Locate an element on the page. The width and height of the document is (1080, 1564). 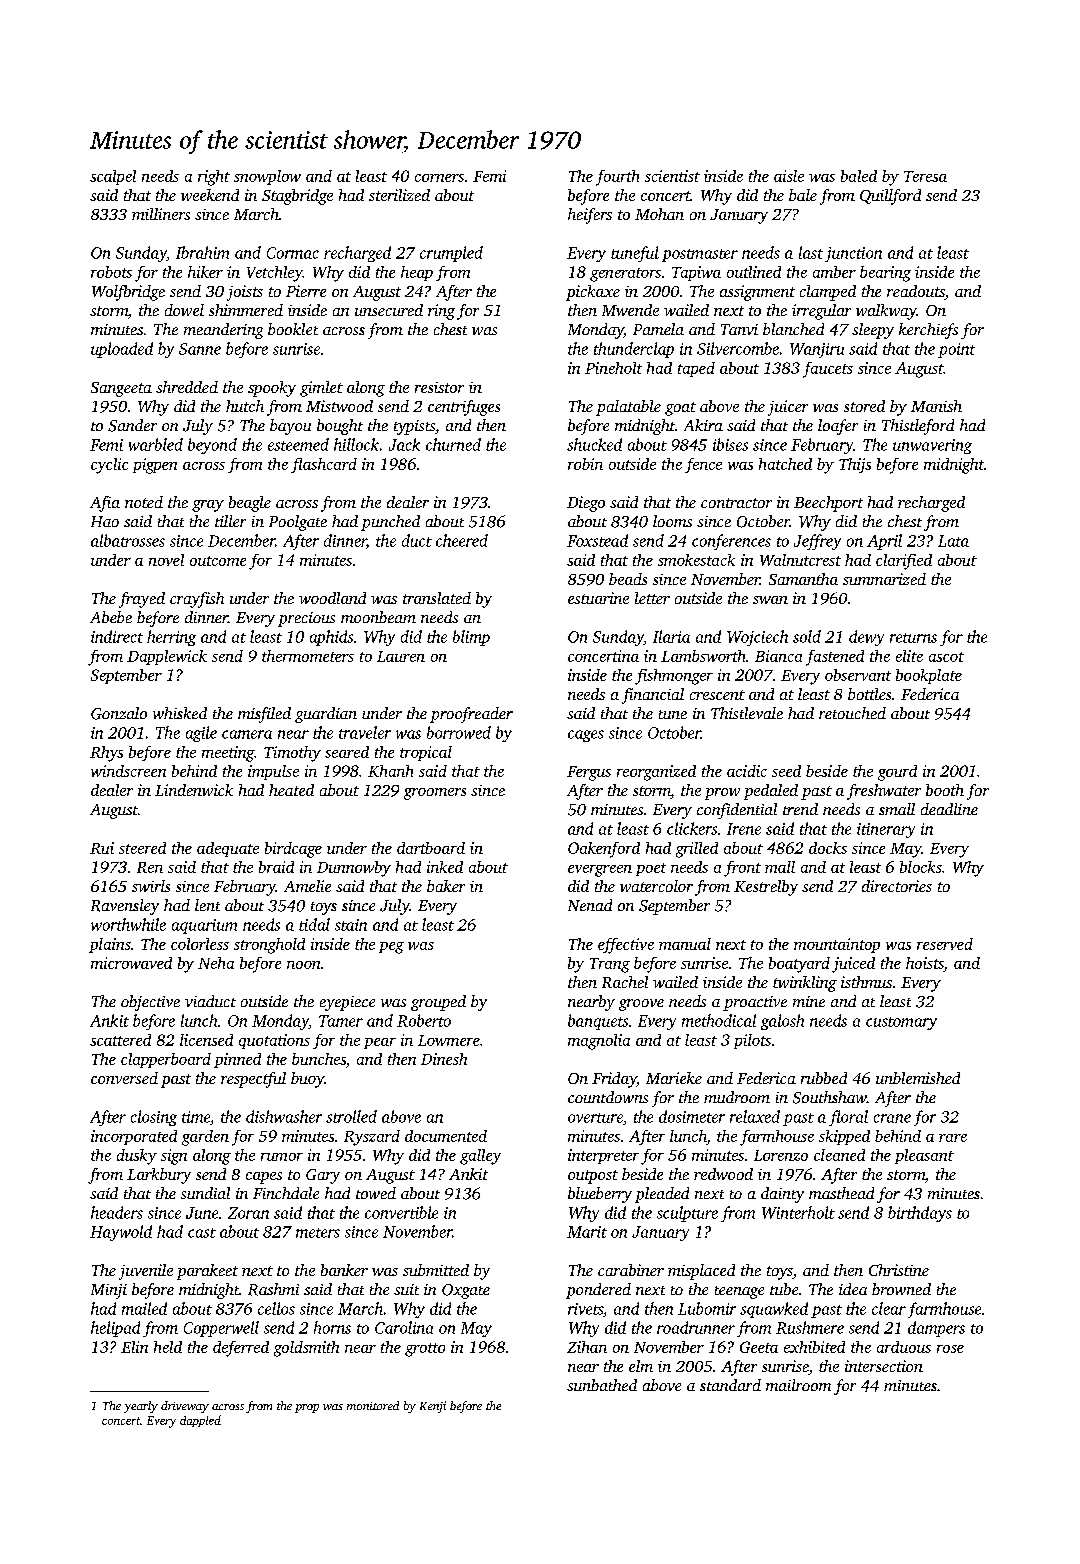
aquarium is located at coordinates (204, 926).
